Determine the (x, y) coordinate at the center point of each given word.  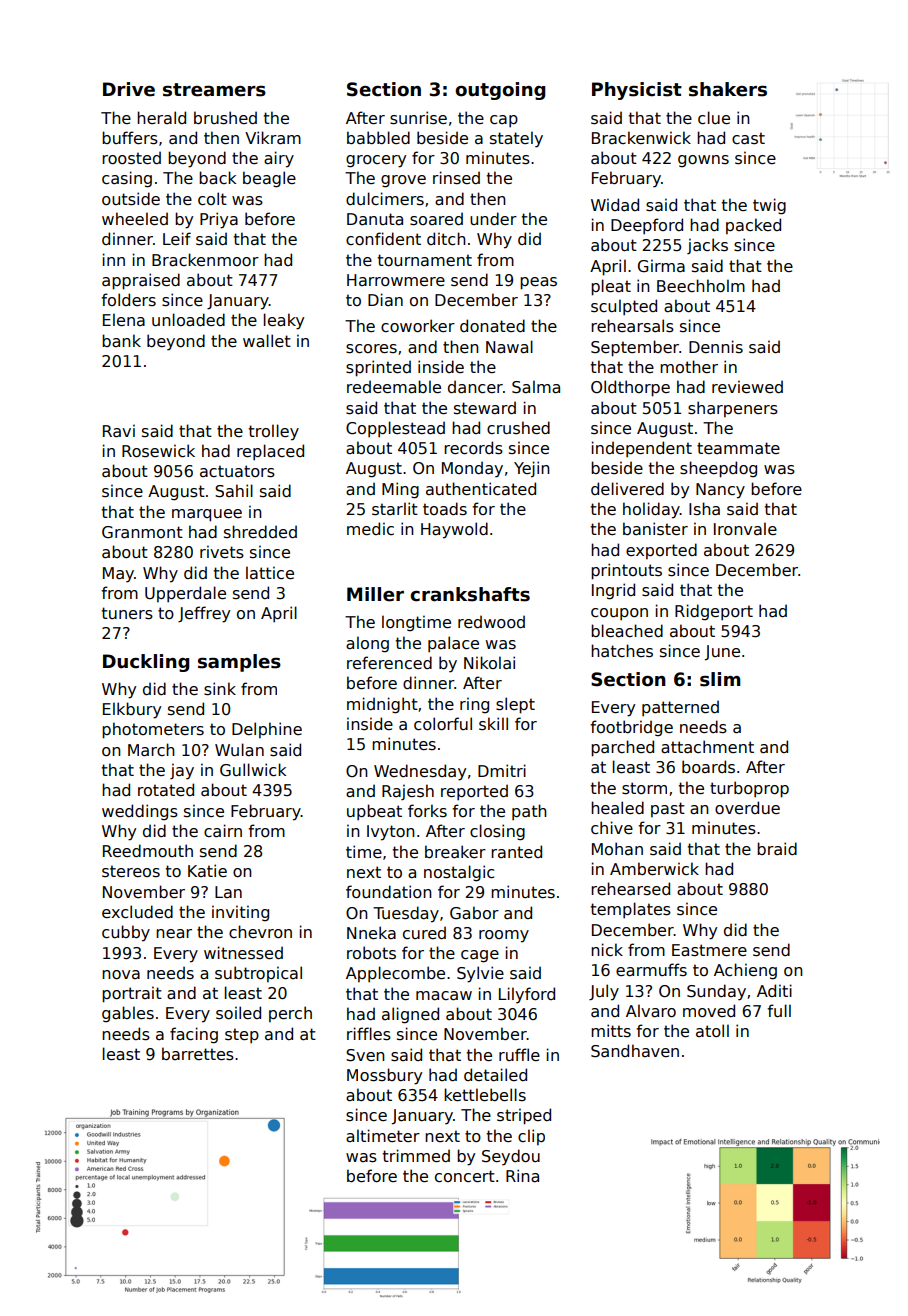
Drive (129, 89)
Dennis (716, 346)
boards (708, 767)
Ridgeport (714, 612)
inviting (240, 913)
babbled (378, 137)
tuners (127, 613)
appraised (141, 281)
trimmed (416, 1155)
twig (769, 206)
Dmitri (502, 770)
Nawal (509, 347)
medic (370, 528)
